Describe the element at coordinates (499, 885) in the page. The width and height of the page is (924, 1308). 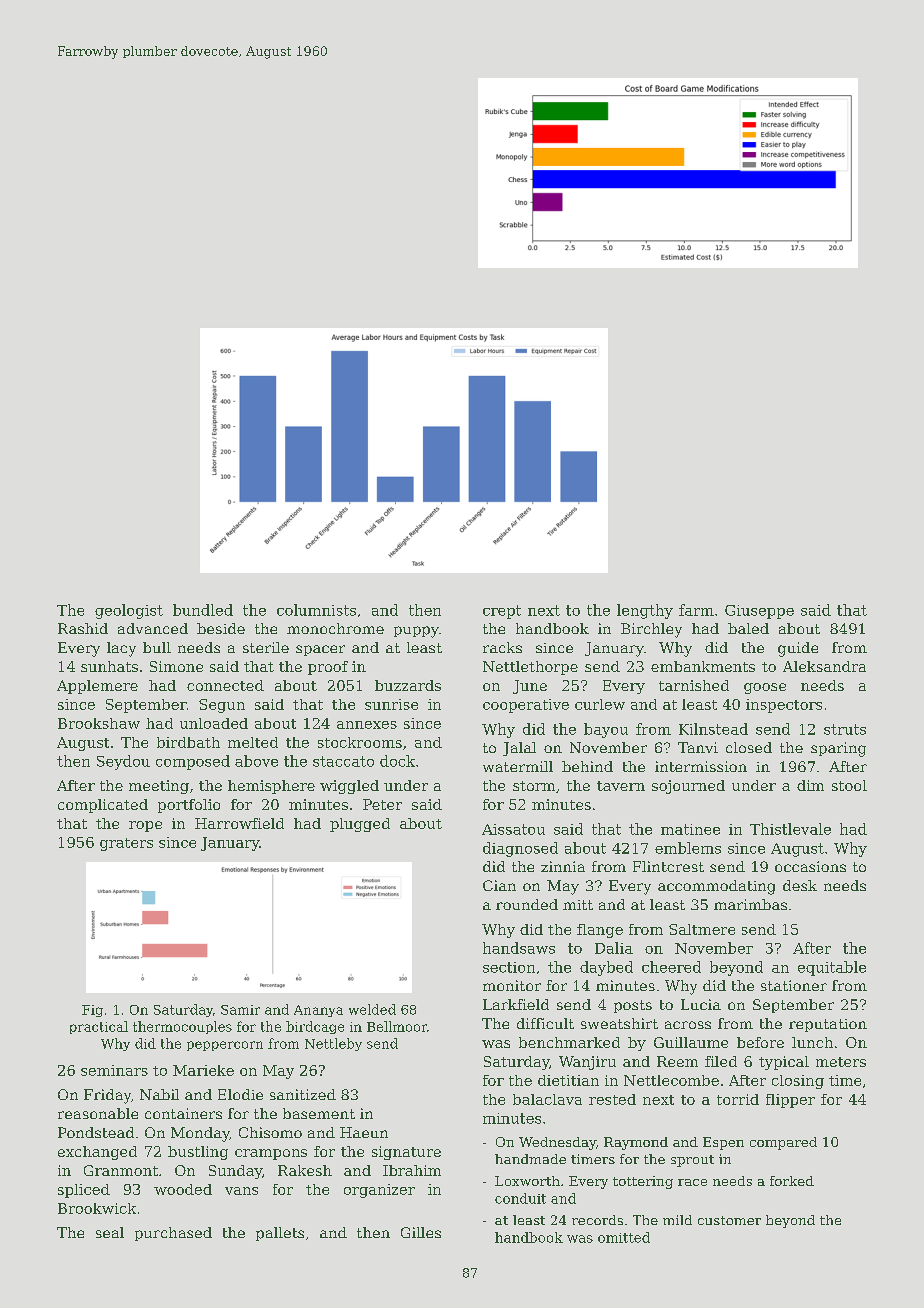
I see `Cian` at that location.
